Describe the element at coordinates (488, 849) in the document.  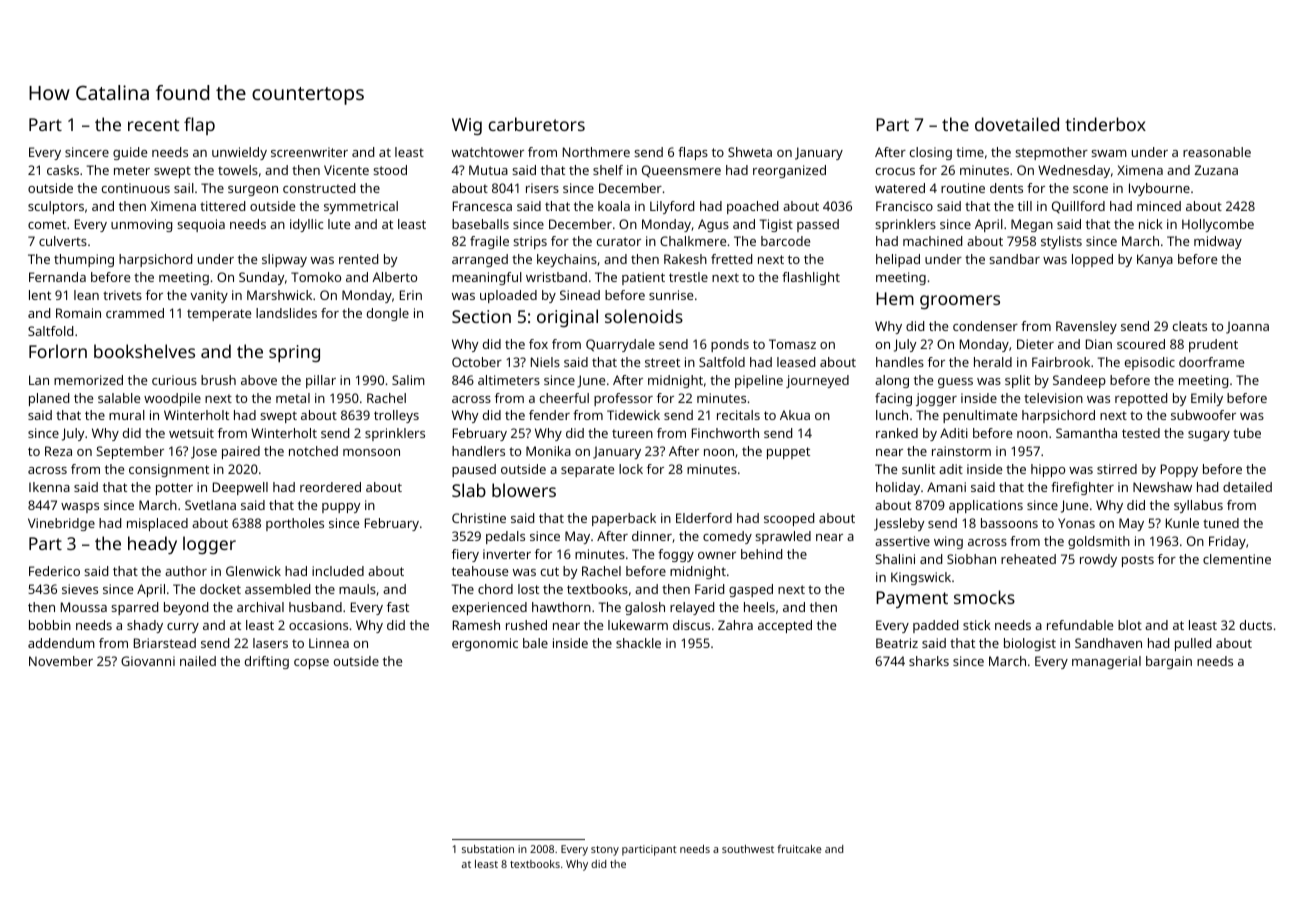
I see `substation` at that location.
